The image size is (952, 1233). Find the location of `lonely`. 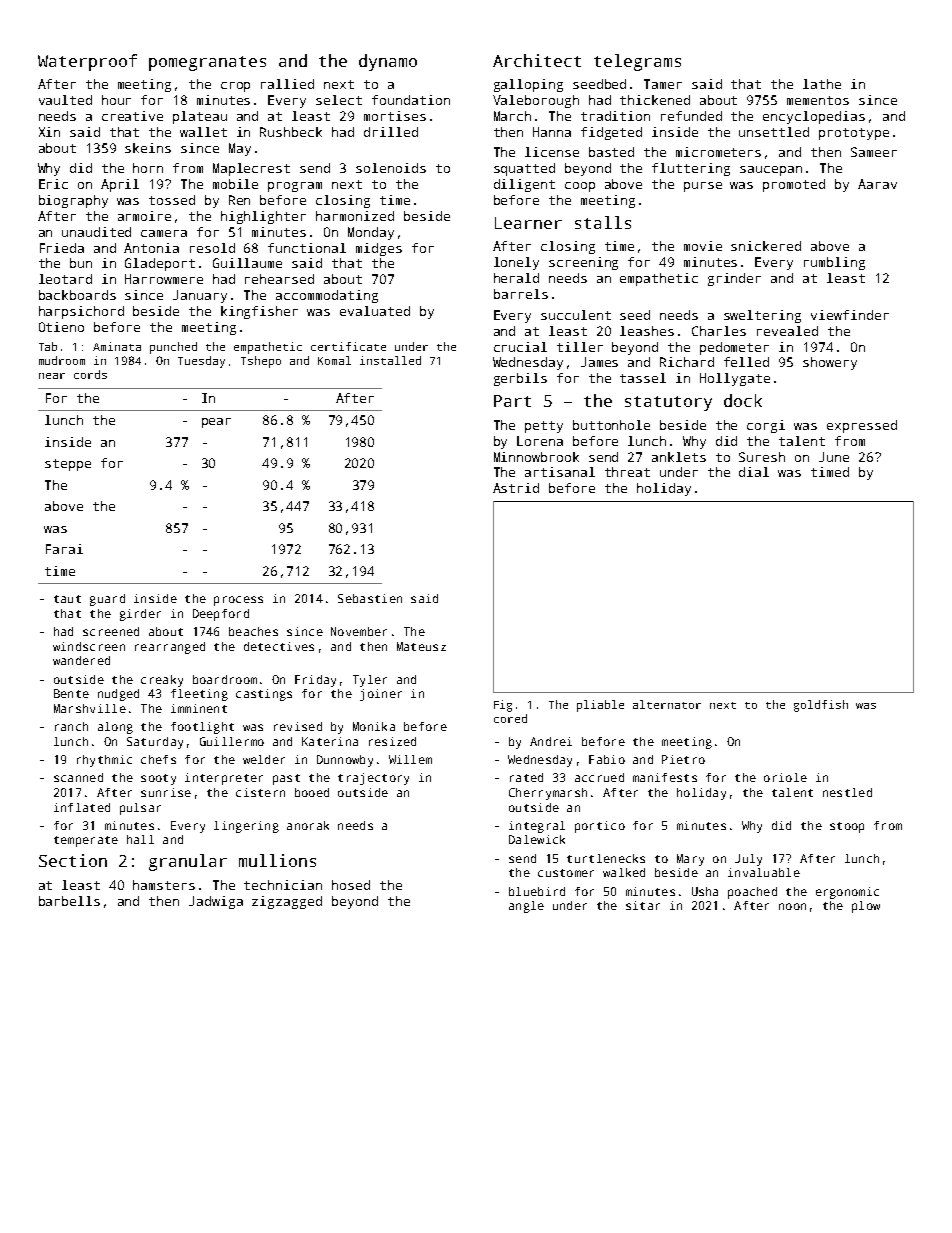

lonely is located at coordinates (516, 263).
